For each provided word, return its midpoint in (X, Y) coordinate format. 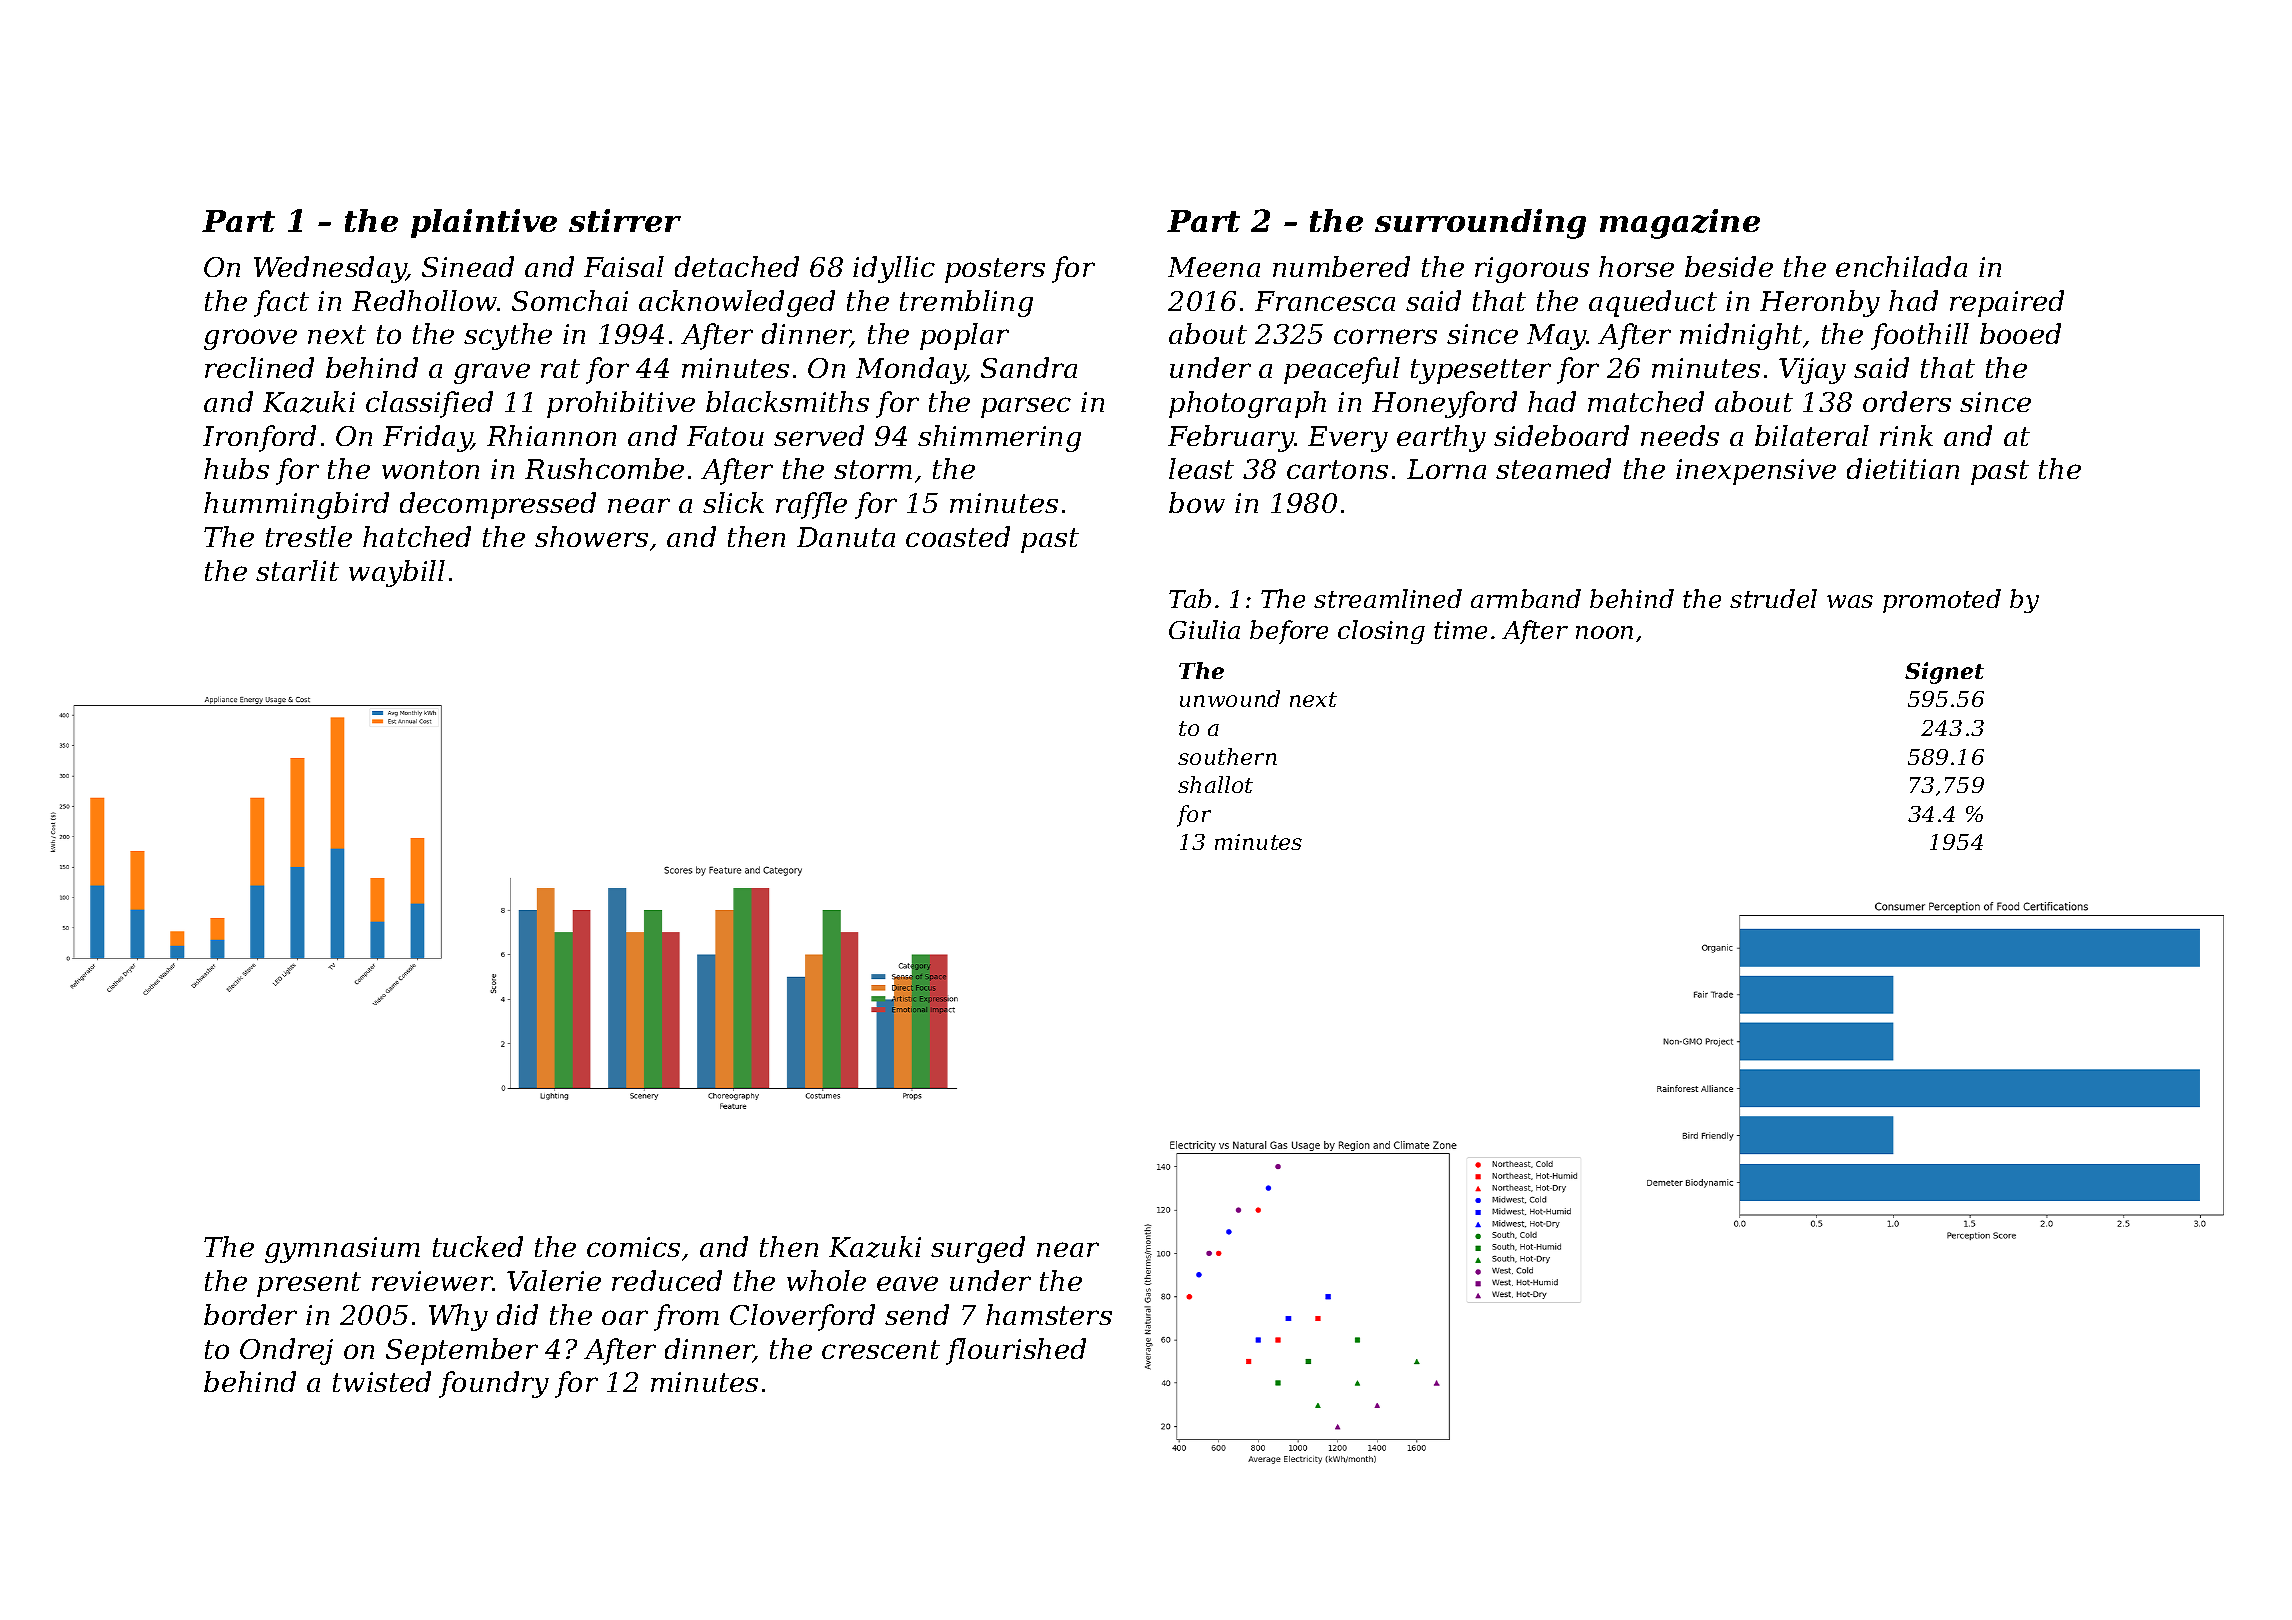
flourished (1016, 1351)
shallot (1215, 784)
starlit (297, 570)
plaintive (484, 223)
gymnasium (342, 1250)
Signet (1944, 673)
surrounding (1480, 224)
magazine (1680, 224)
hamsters (1049, 1314)
